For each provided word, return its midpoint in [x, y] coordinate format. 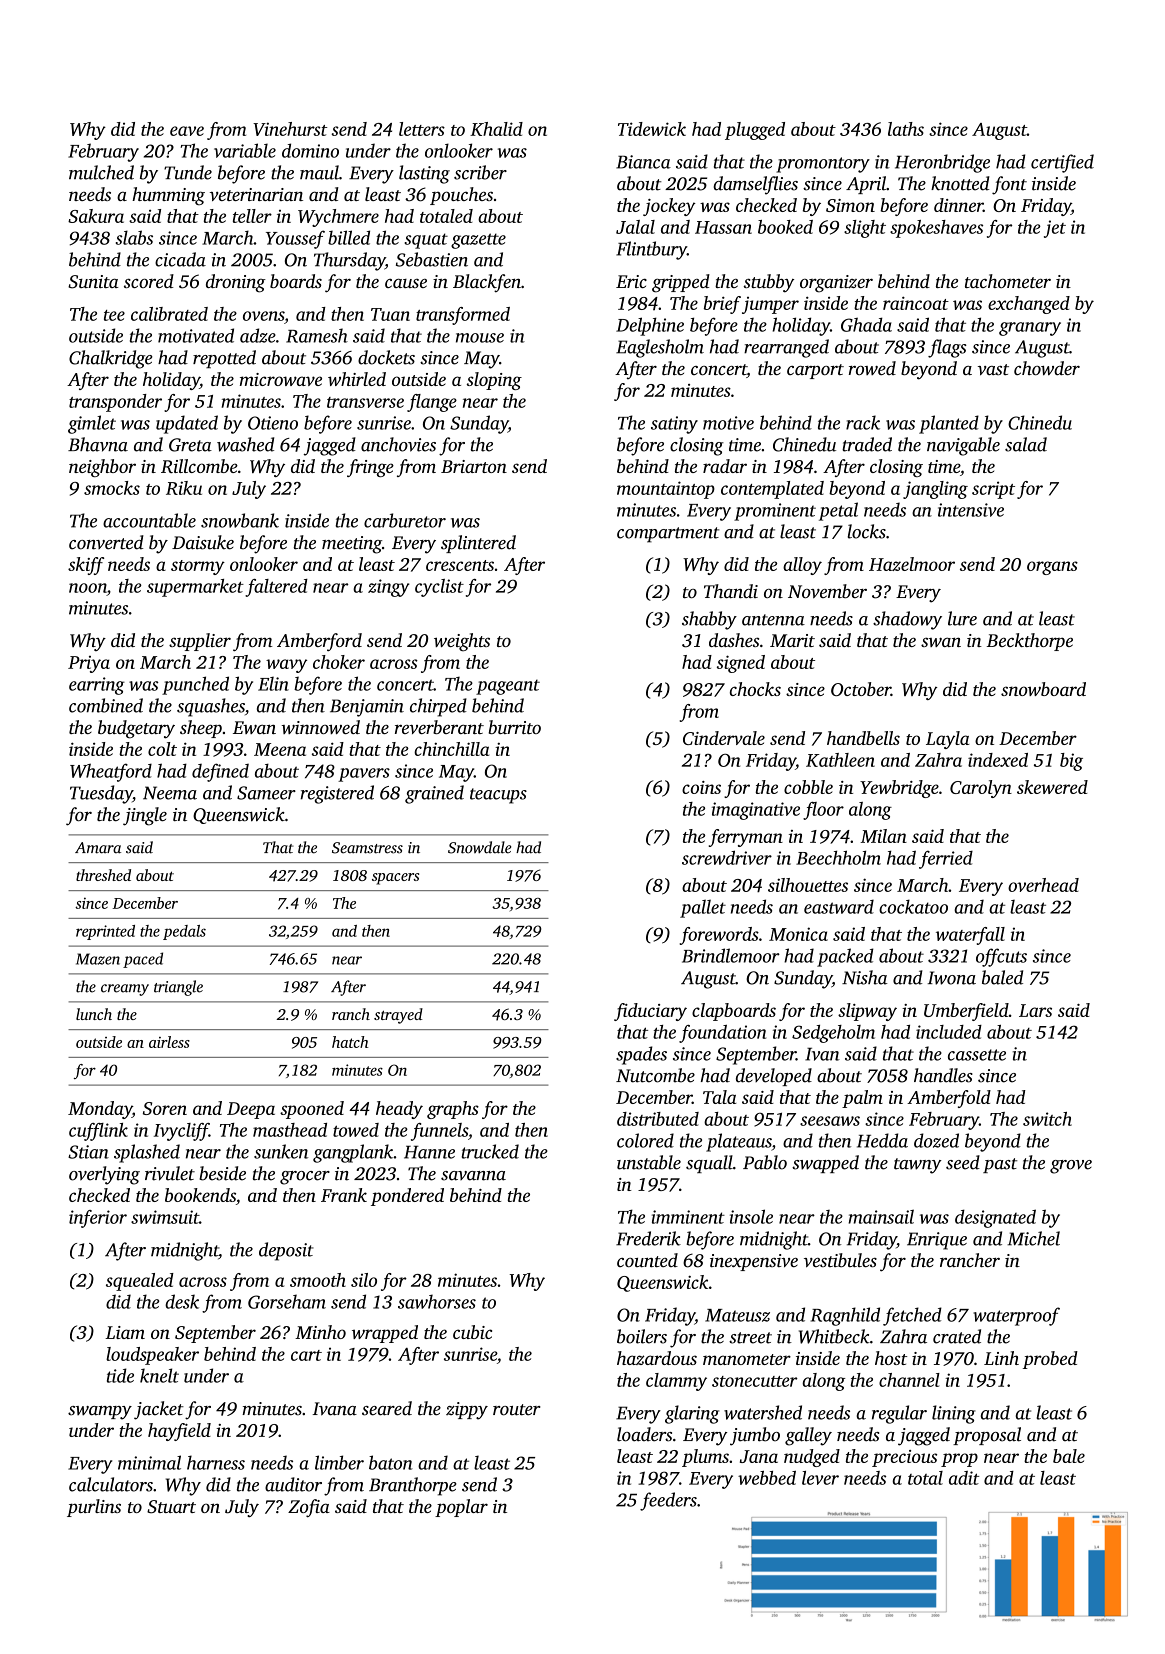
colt [162, 749]
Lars [1035, 1010]
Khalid [496, 129]
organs [1052, 568]
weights [462, 642]
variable [245, 150]
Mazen [98, 959]
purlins [94, 1508]
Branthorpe [413, 1486]
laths [906, 129]
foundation [722, 1034]
